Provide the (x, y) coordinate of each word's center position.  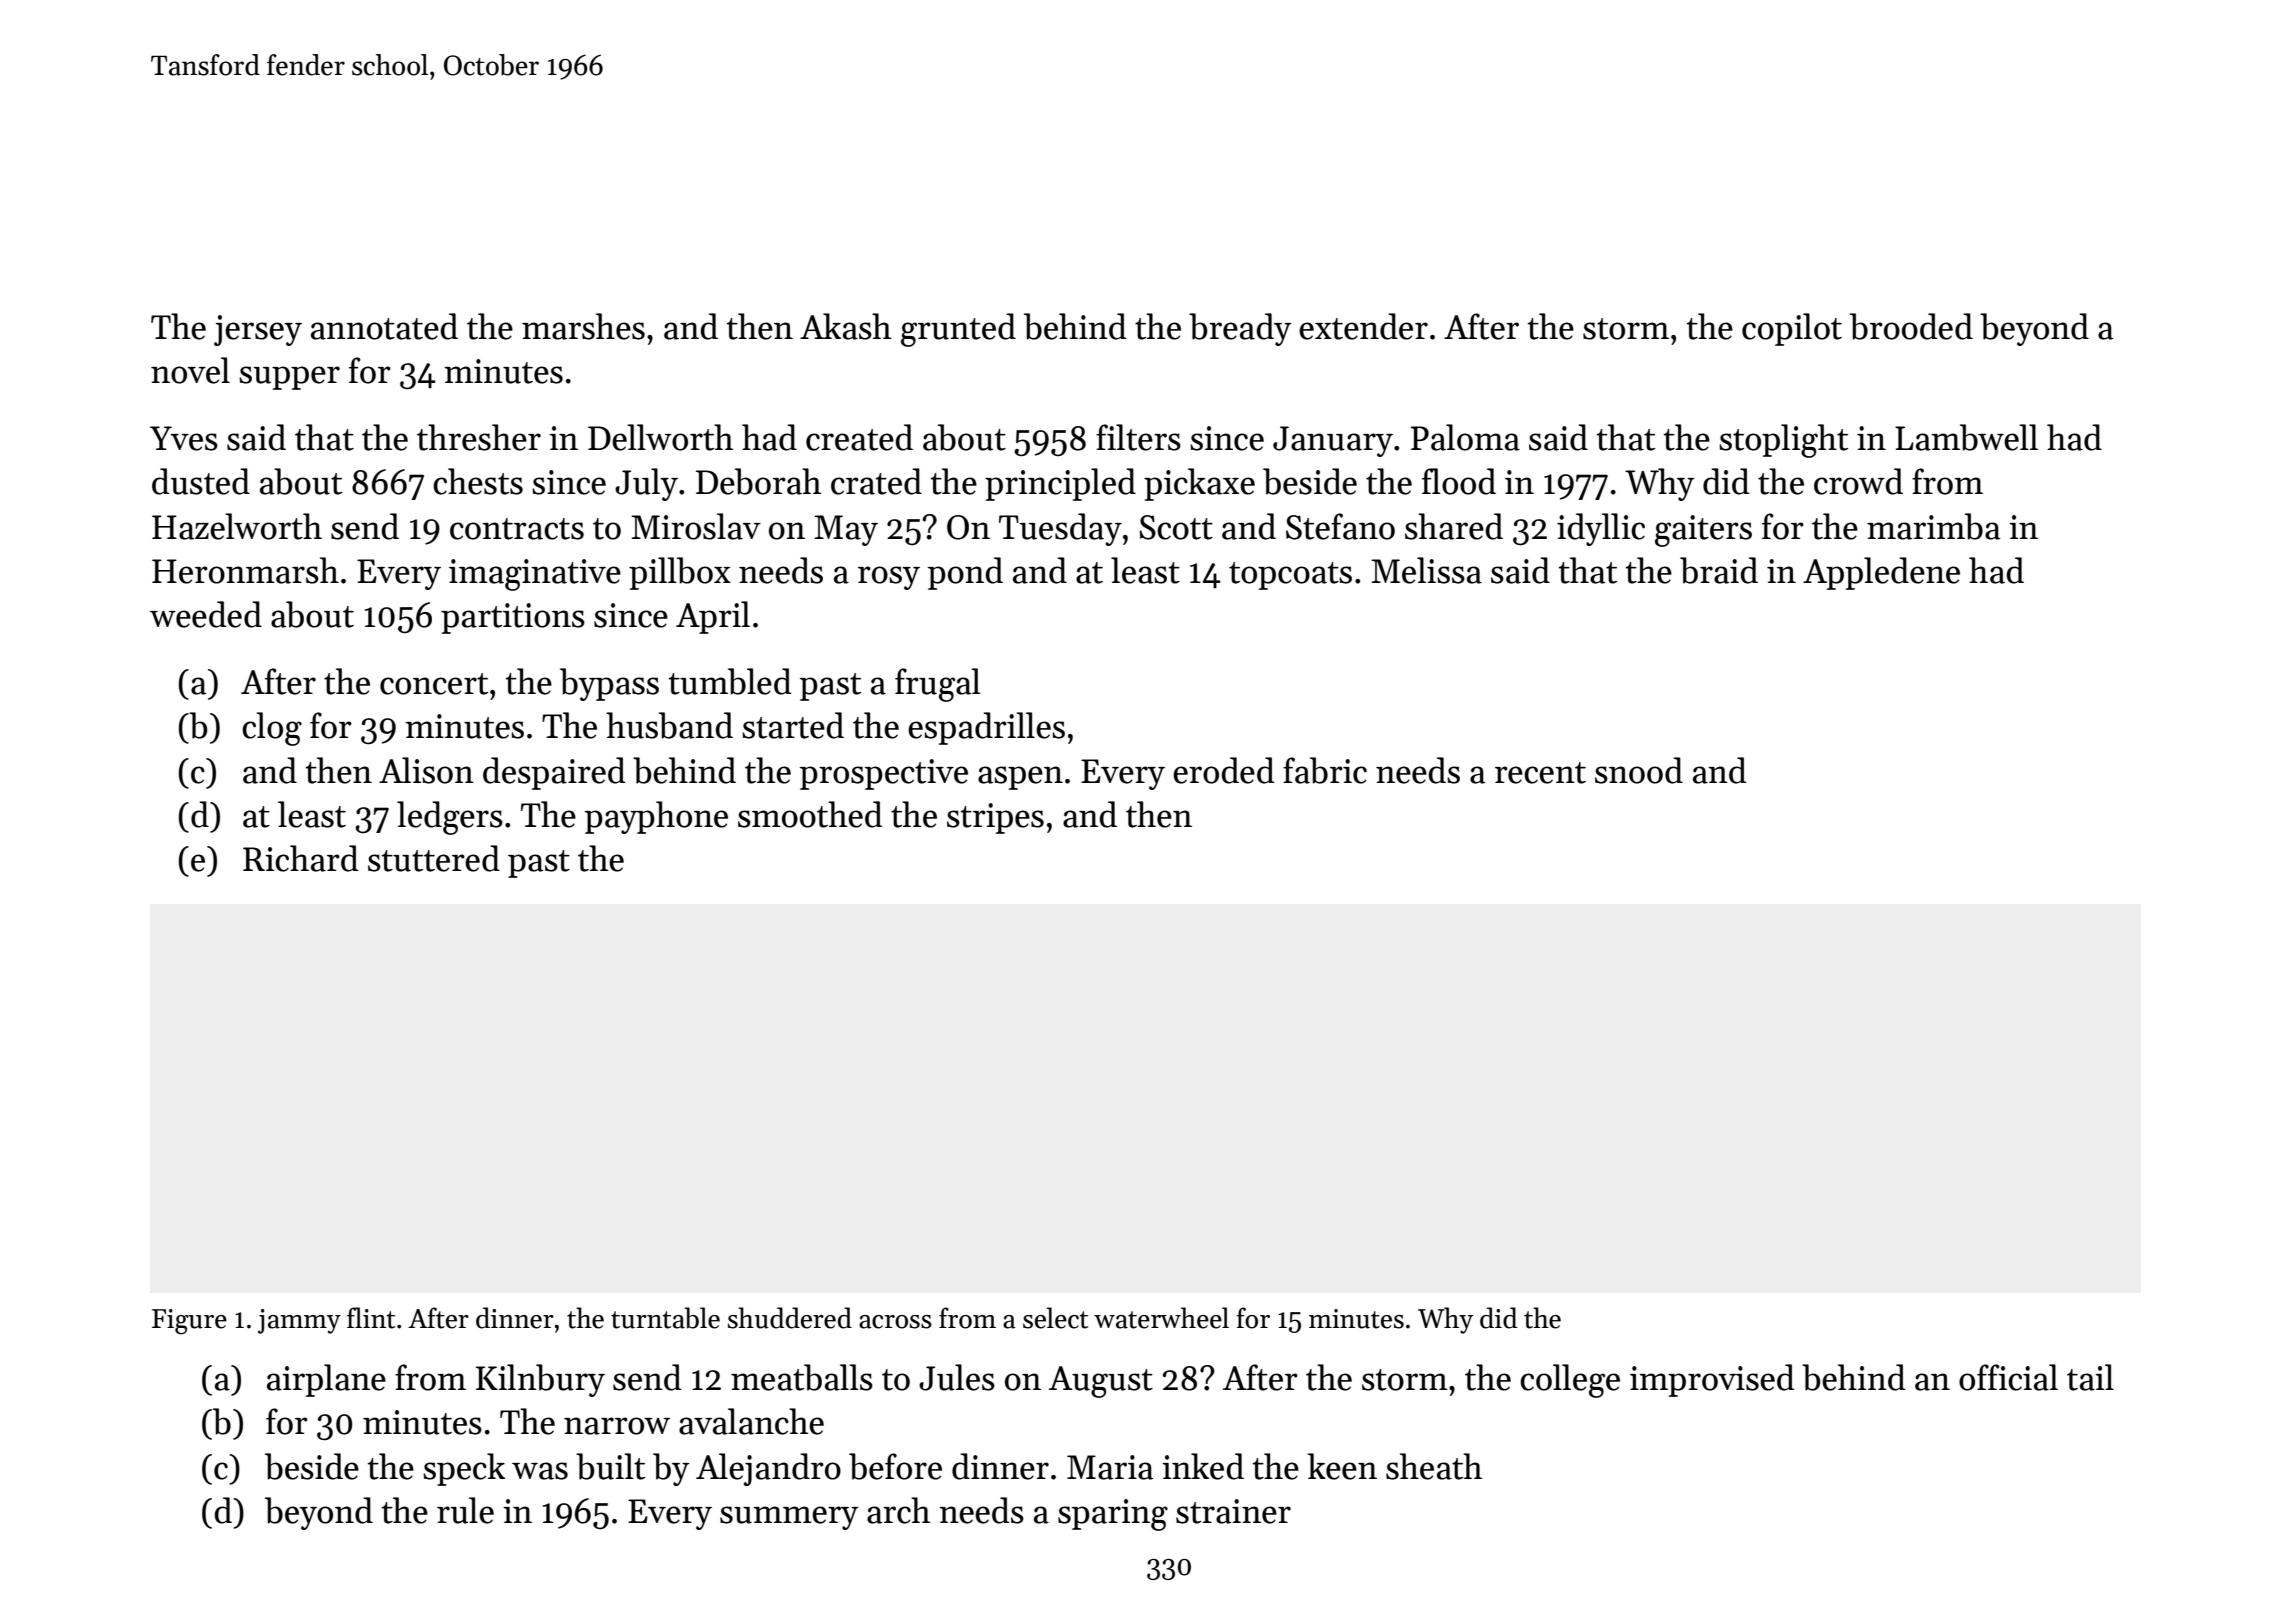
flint (371, 1318)
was (540, 1471)
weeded (206, 614)
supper (289, 378)
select (1055, 1318)
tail (2090, 1377)
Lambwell (1966, 437)
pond (965, 573)
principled (1060, 484)
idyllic (1601, 529)
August (1101, 1382)
